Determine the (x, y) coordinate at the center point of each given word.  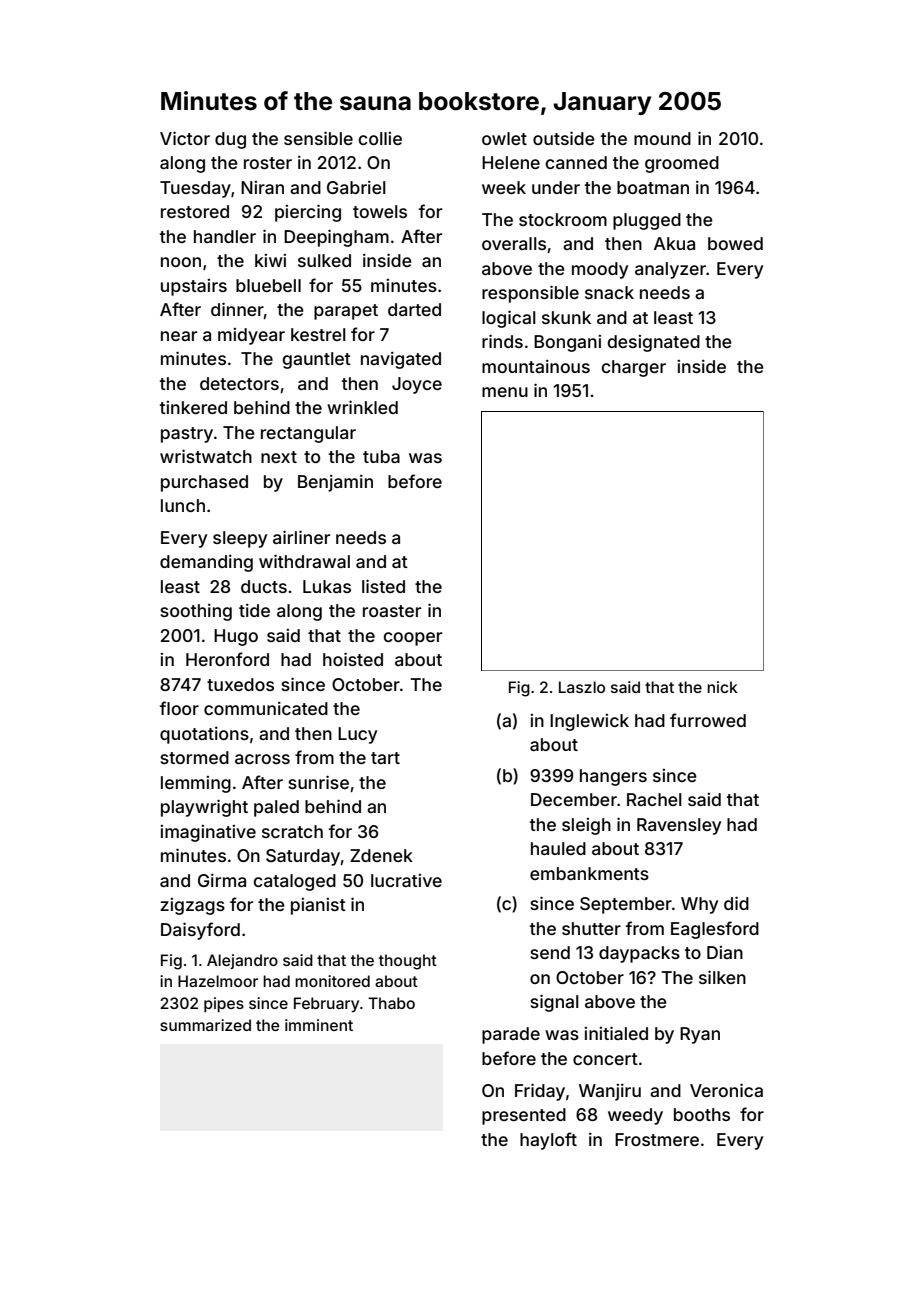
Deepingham (336, 238)
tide (254, 610)
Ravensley (679, 826)
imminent (319, 1025)
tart (385, 758)
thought (408, 962)
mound (662, 138)
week (504, 187)
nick (722, 687)
